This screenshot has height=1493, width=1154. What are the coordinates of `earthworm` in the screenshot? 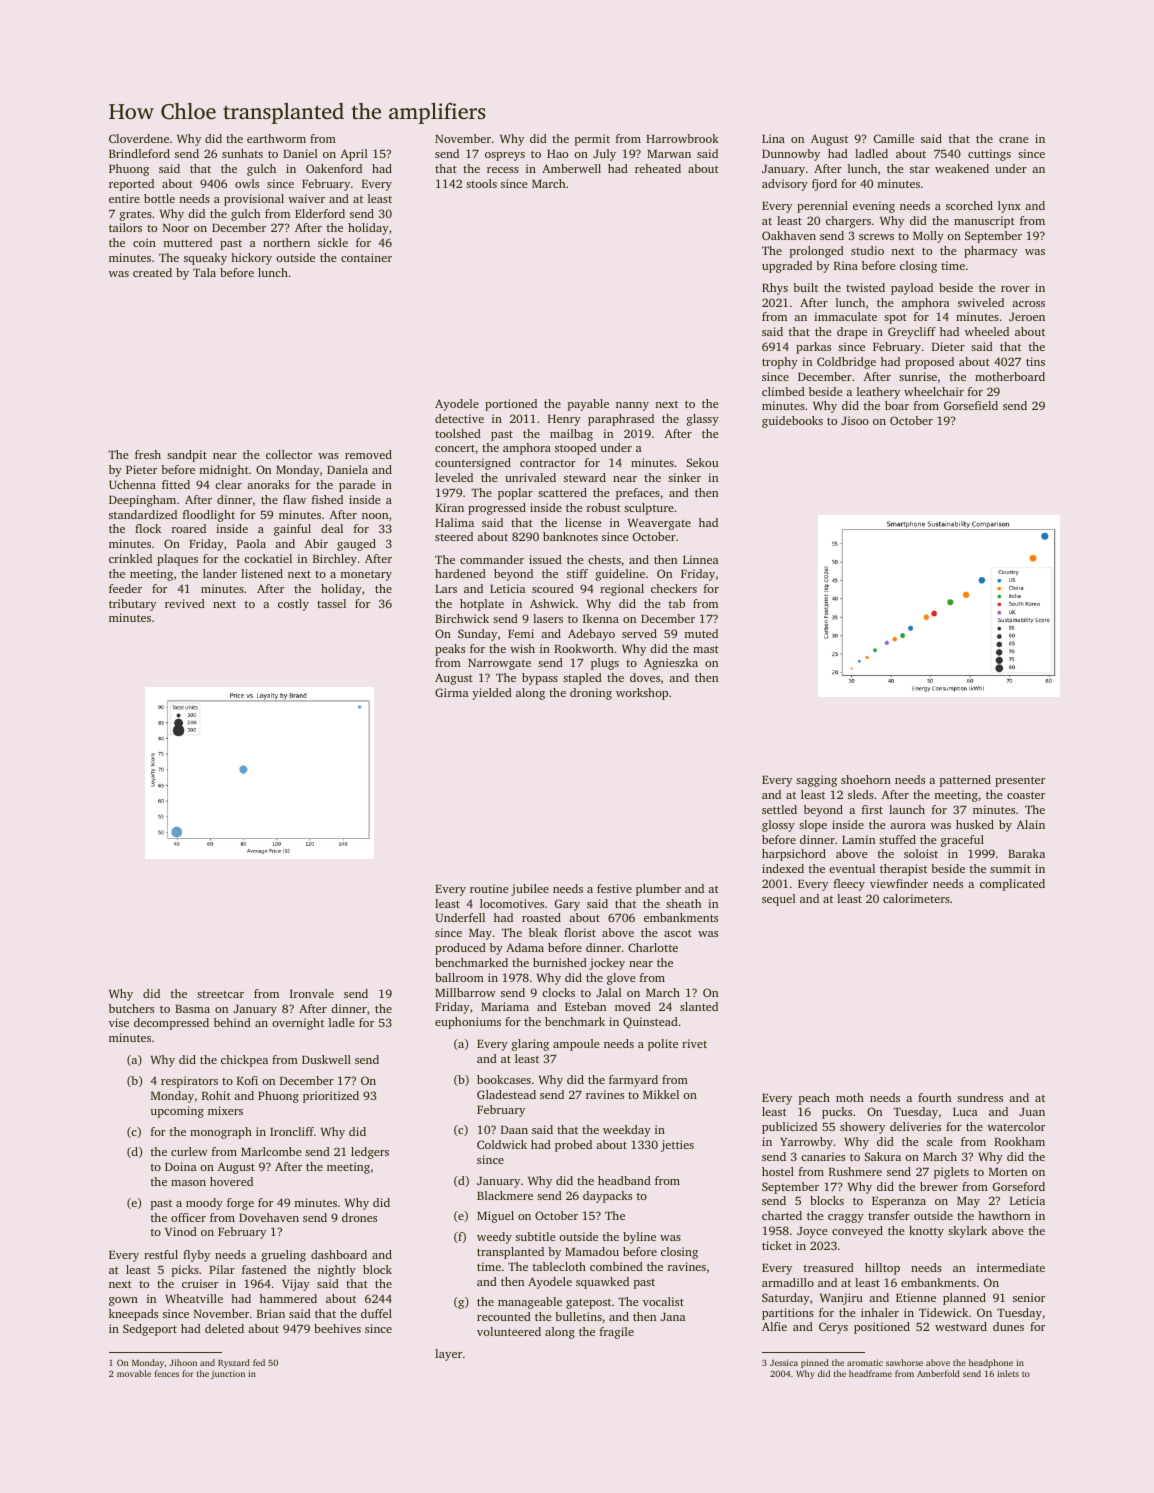 It's located at (276, 138).
